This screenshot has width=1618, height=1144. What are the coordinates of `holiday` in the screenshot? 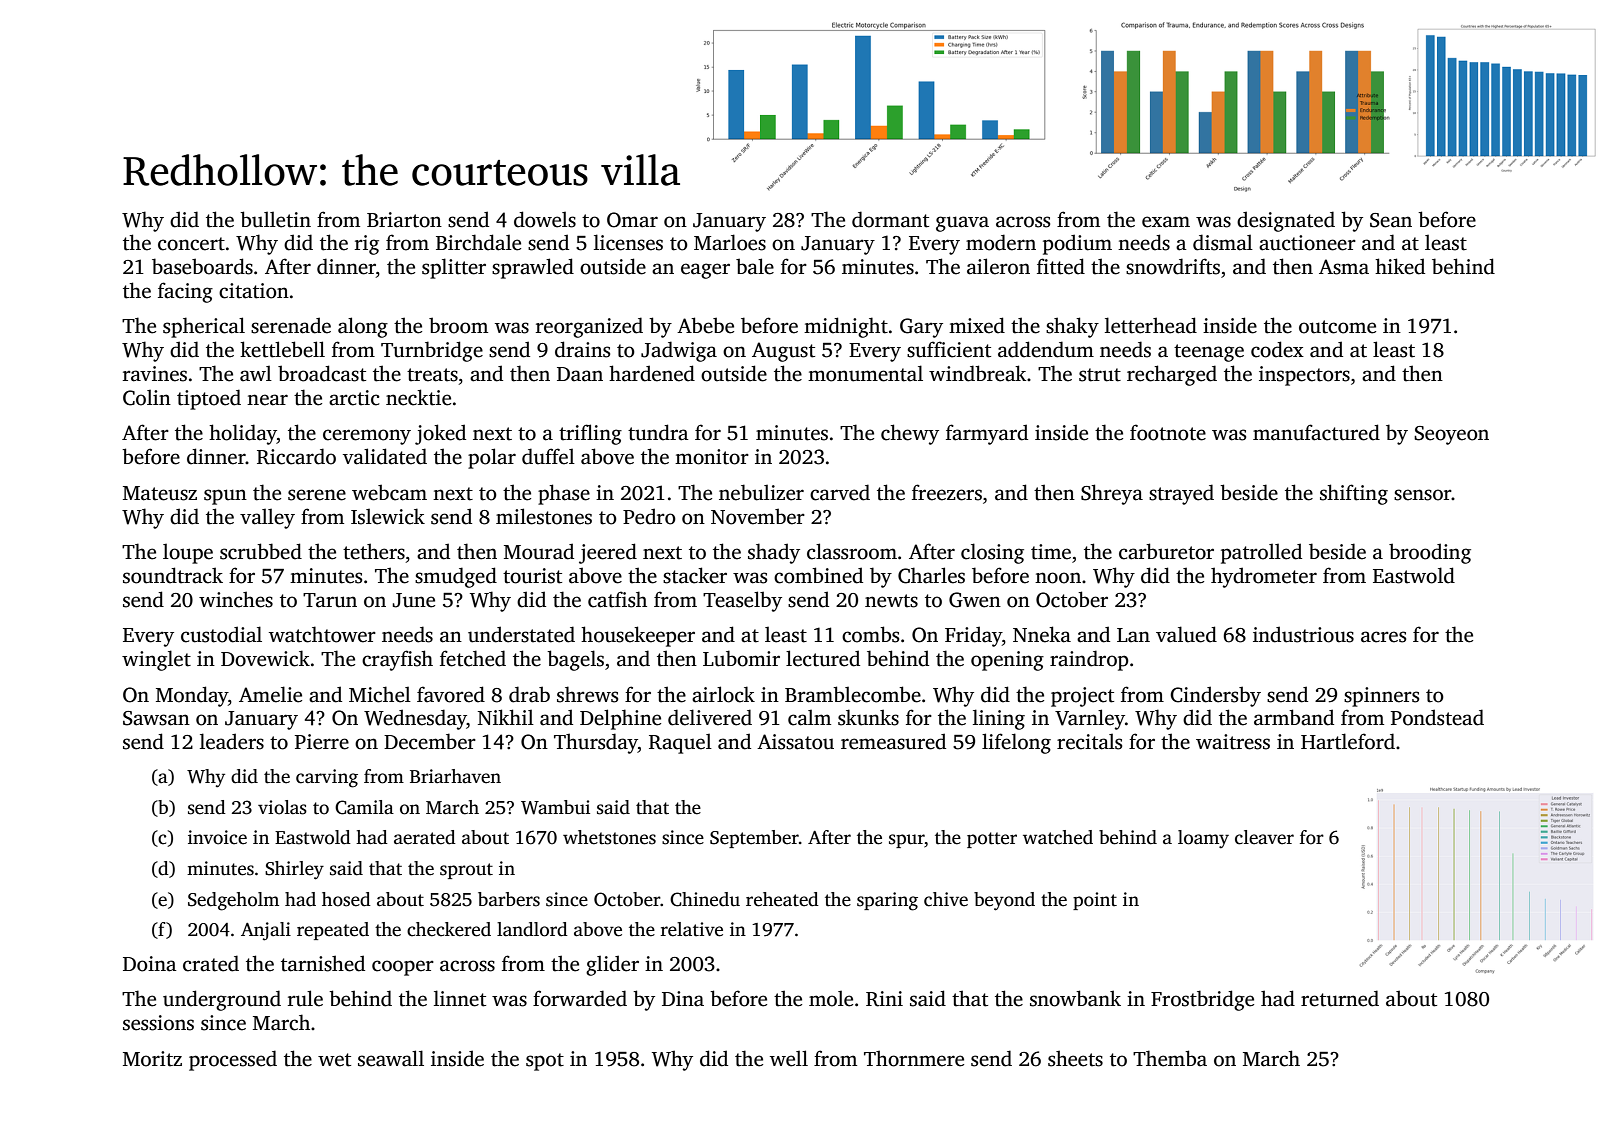 It's located at (243, 434).
